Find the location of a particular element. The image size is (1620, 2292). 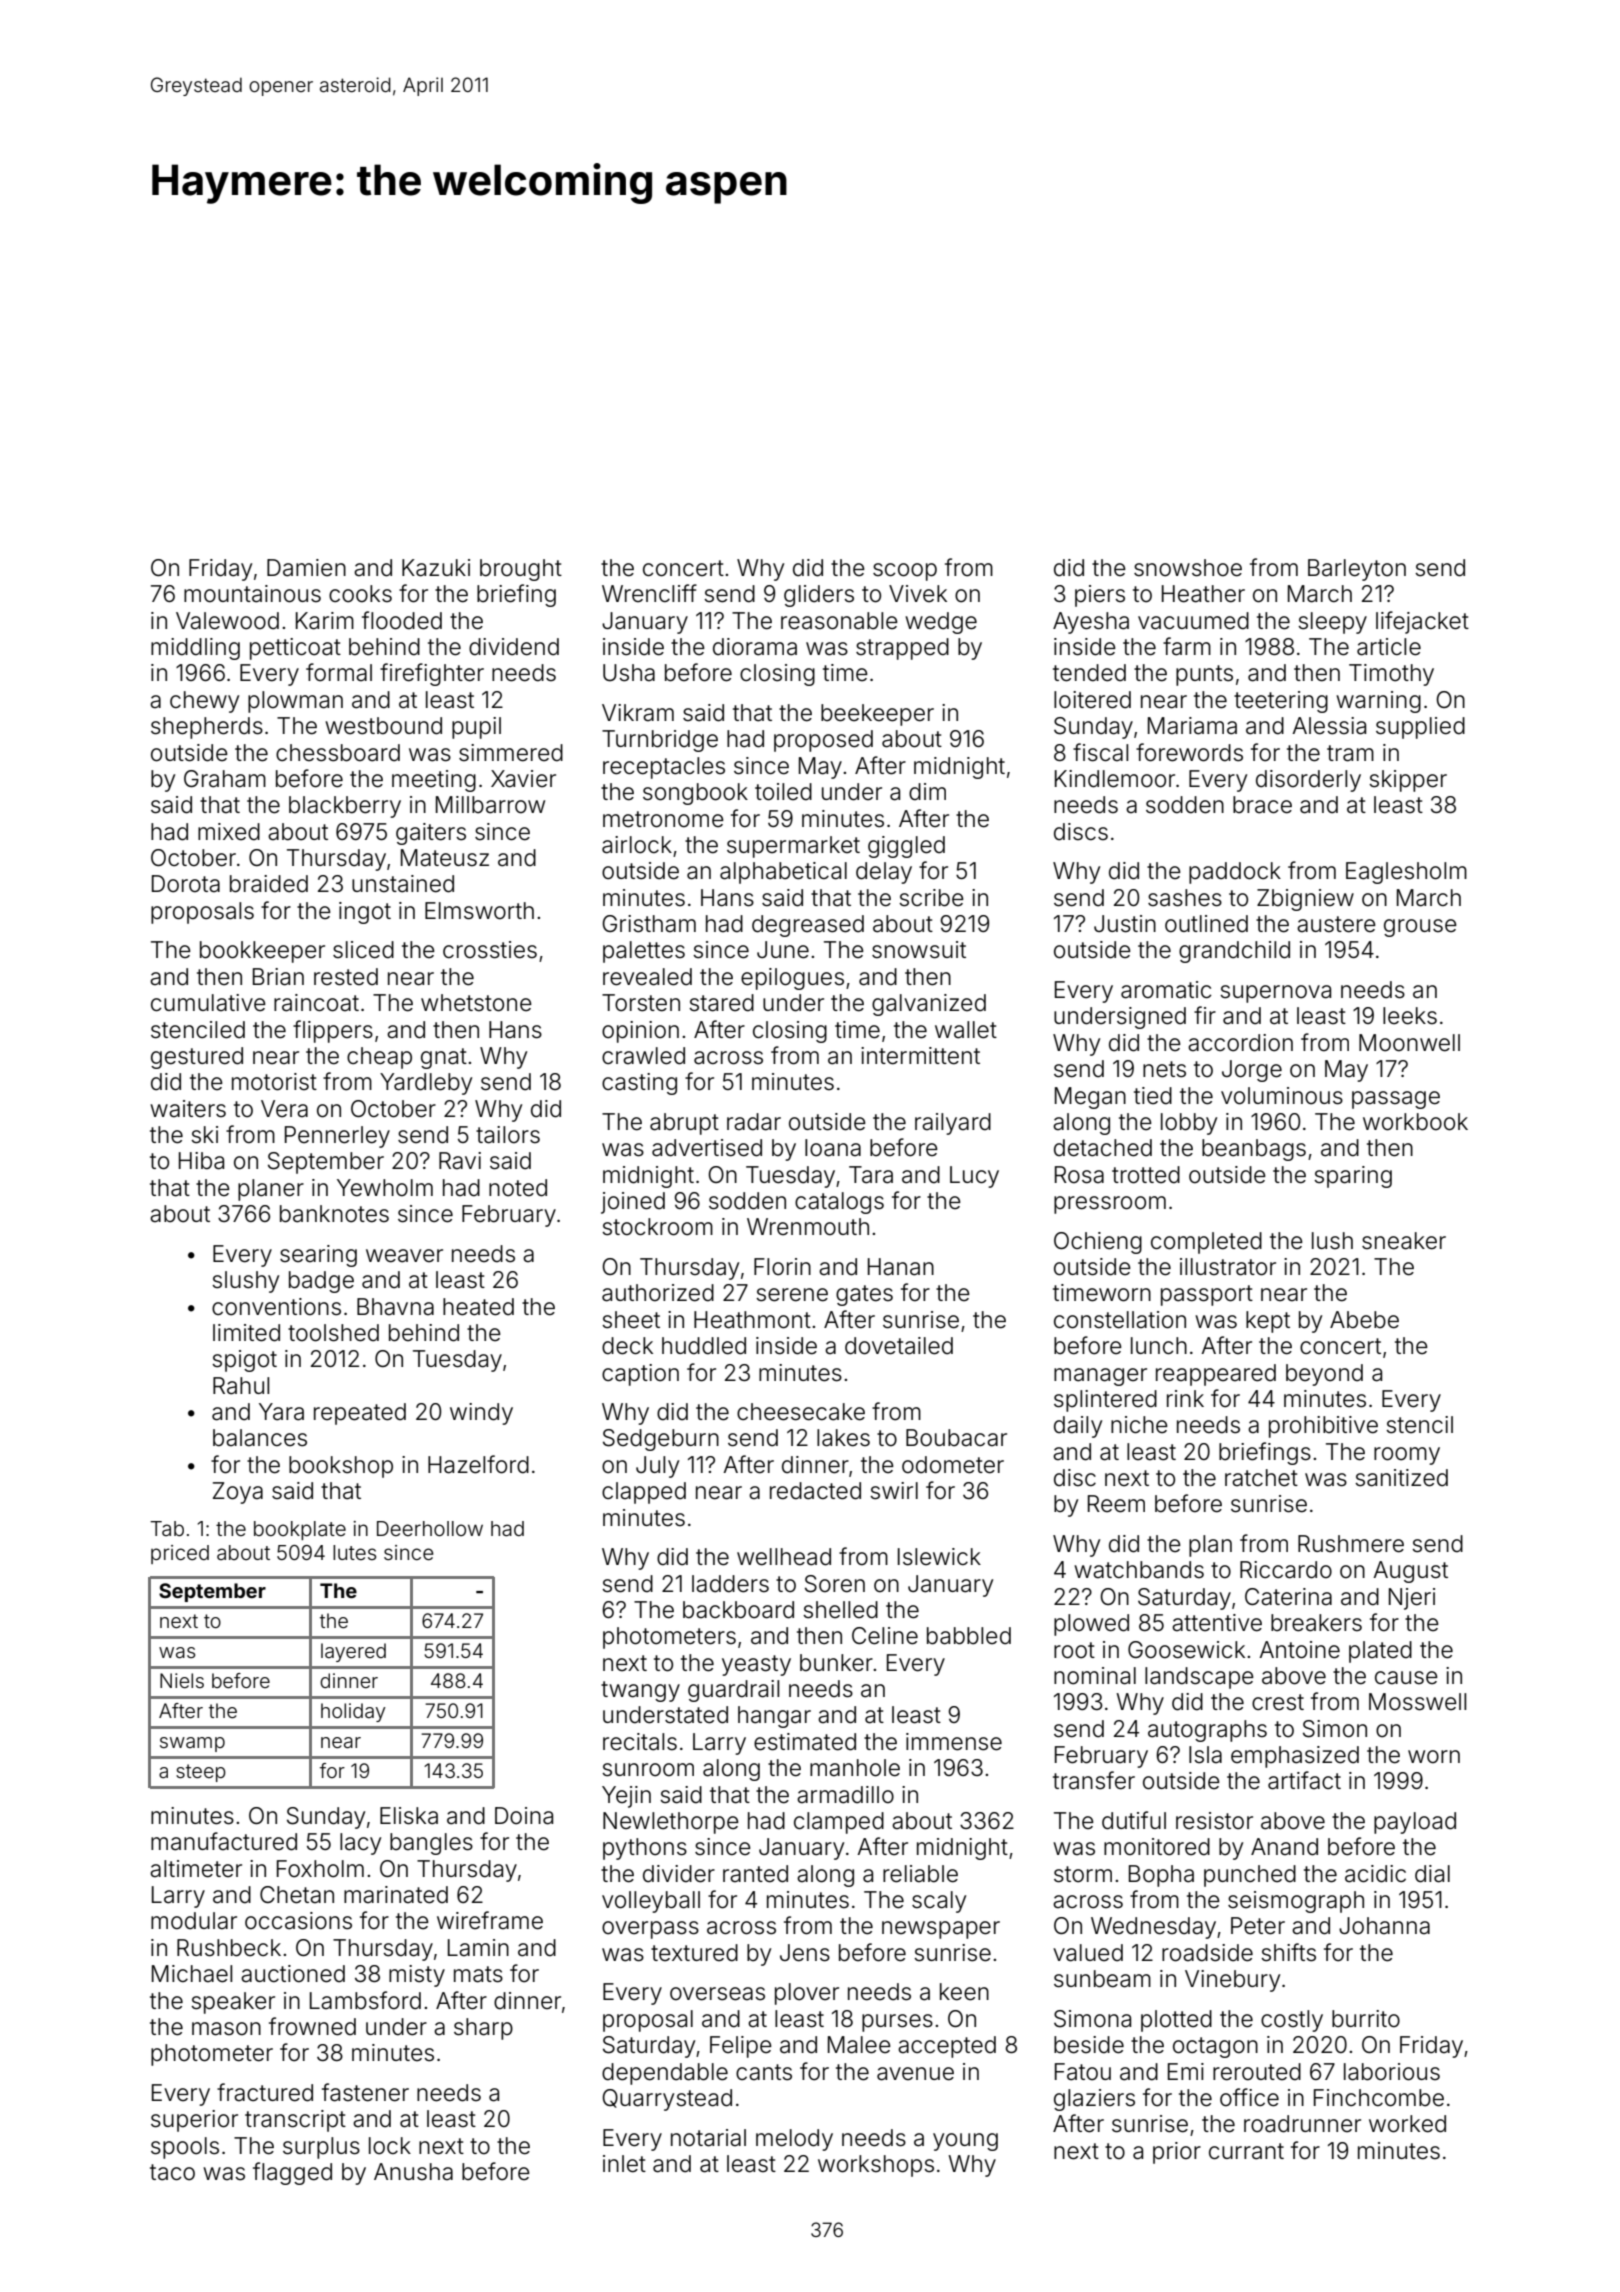

Barleyton is located at coordinates (1357, 570).
